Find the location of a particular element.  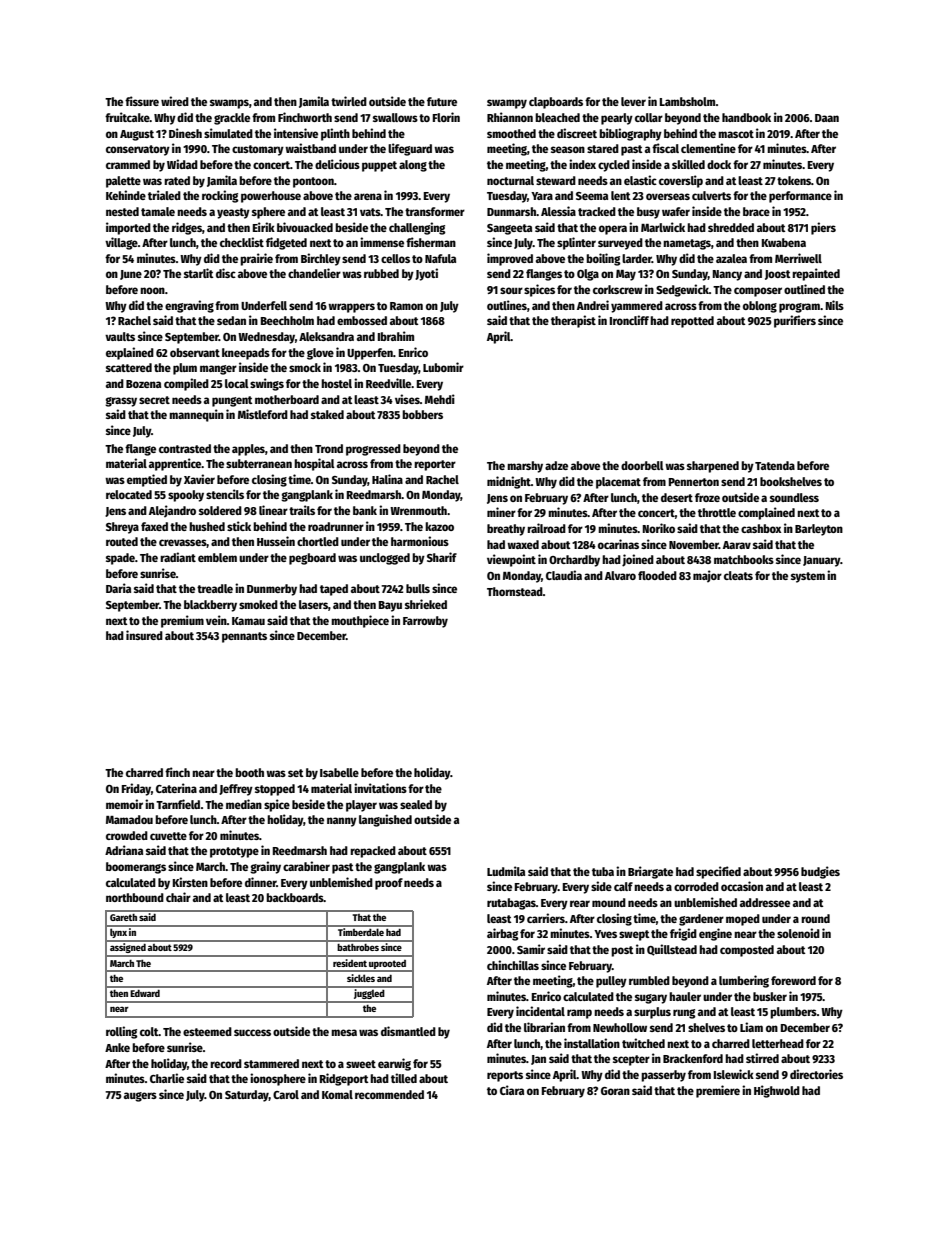

budgies is located at coordinates (820, 872).
